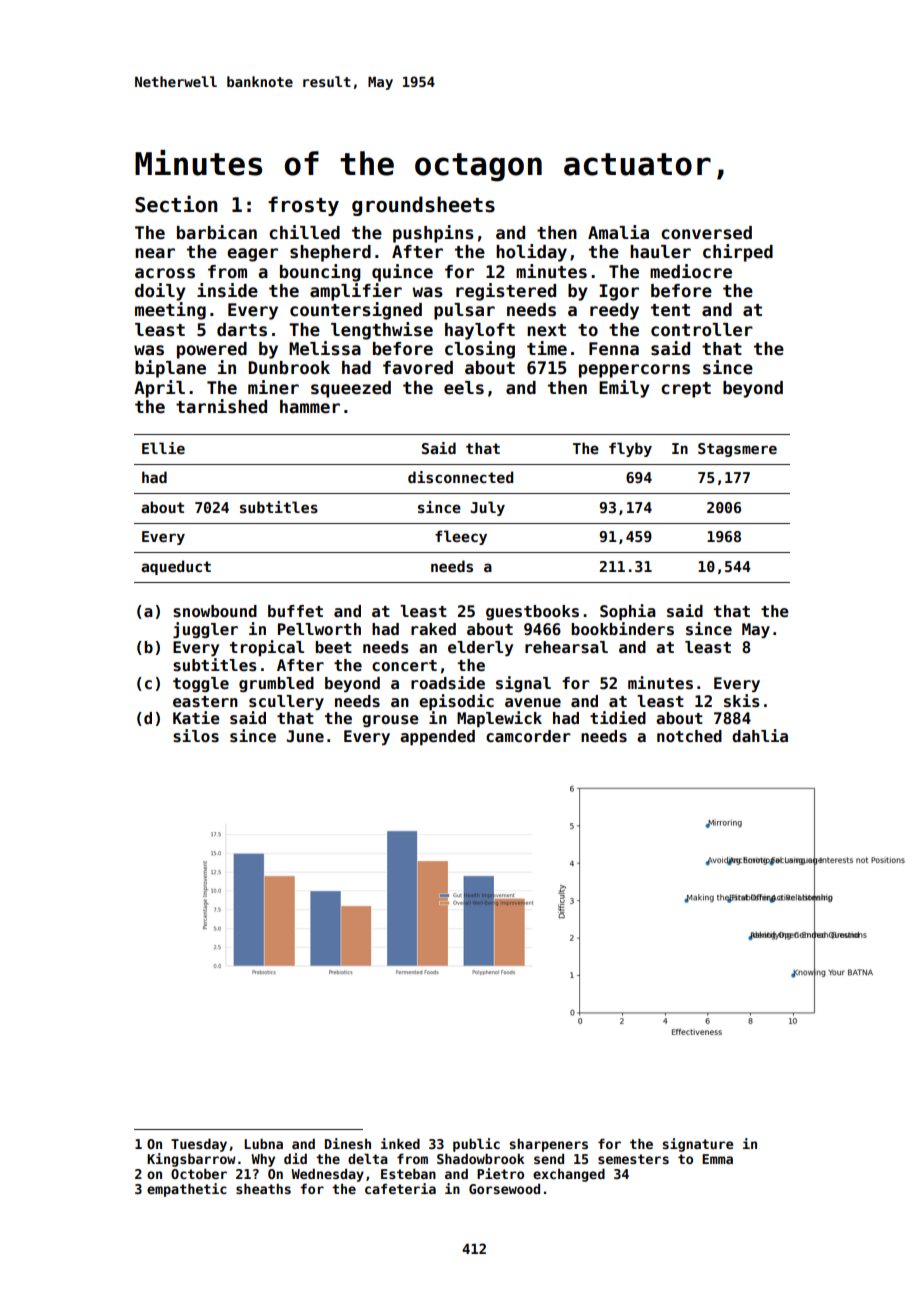 This screenshot has height=1314, width=924. Describe the element at coordinates (691, 271) in the screenshot. I see `mediocre` at that location.
